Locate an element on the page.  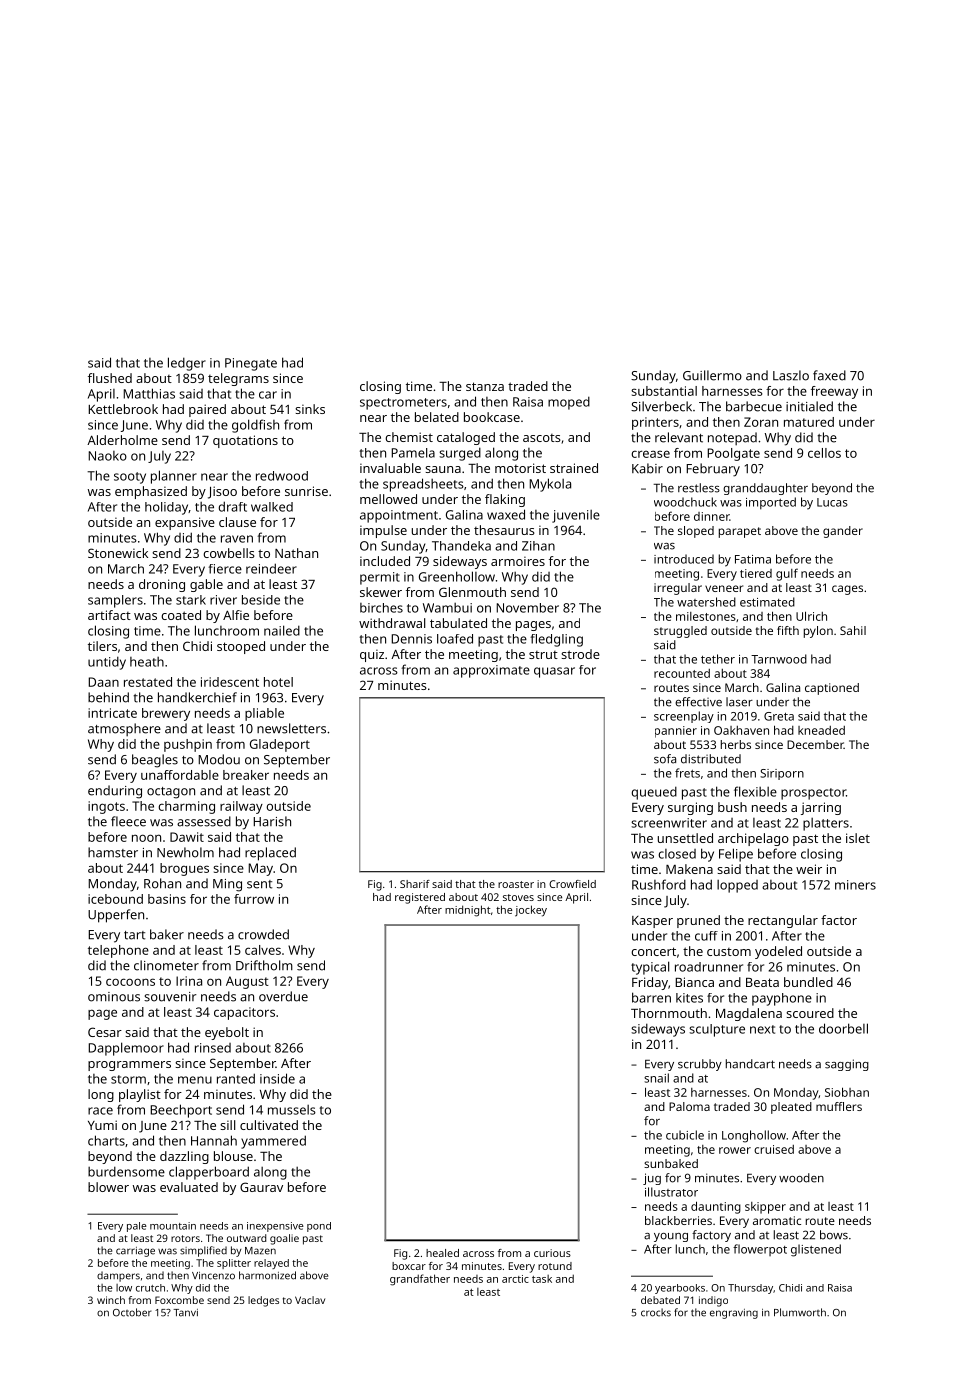
spectrometers is located at coordinates (403, 404).
